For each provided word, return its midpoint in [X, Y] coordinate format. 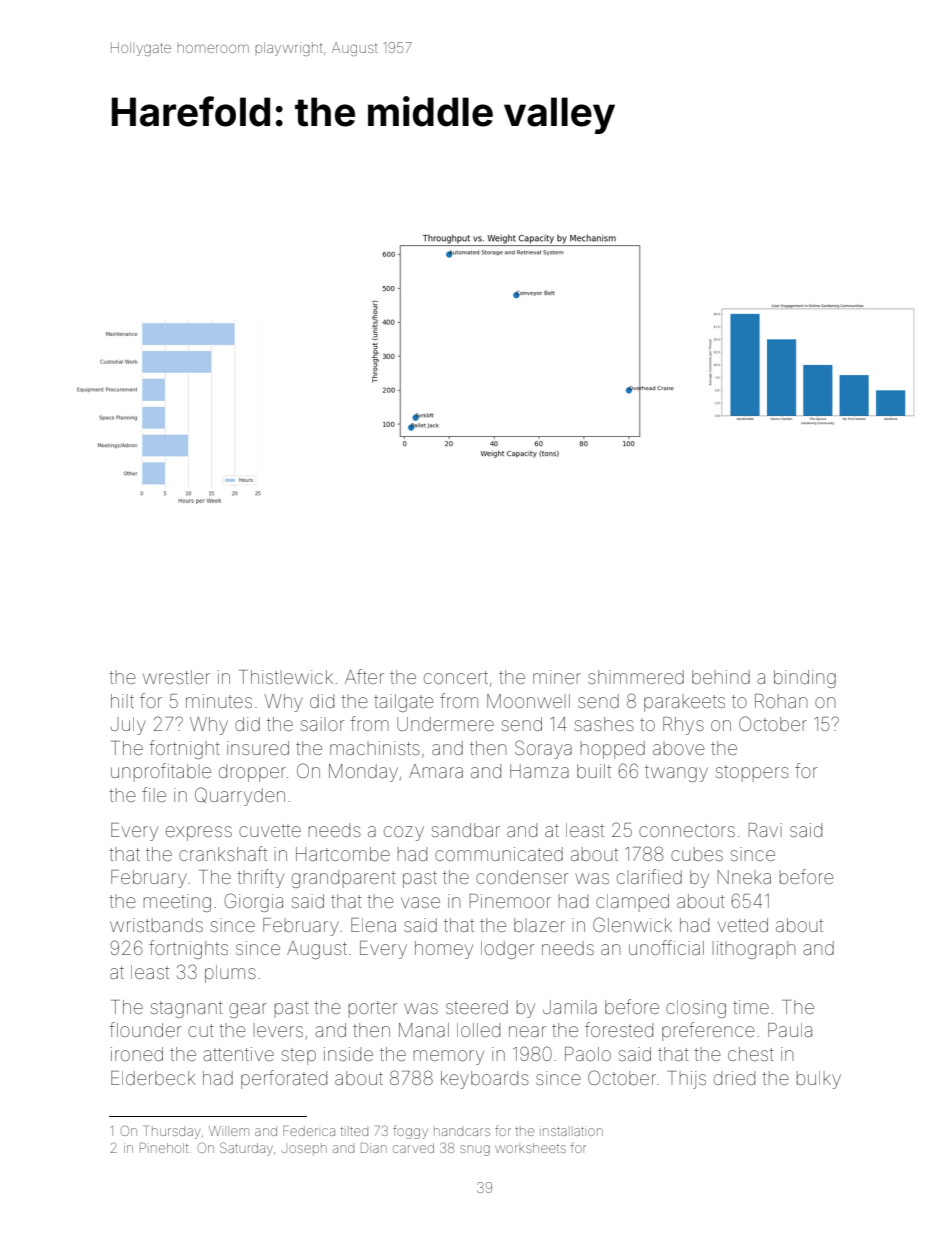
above [678, 748]
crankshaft [223, 853]
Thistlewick [286, 677]
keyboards [485, 1080]
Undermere [445, 724]
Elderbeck [153, 1078]
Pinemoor [510, 901]
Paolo [588, 1054]
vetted [743, 925]
